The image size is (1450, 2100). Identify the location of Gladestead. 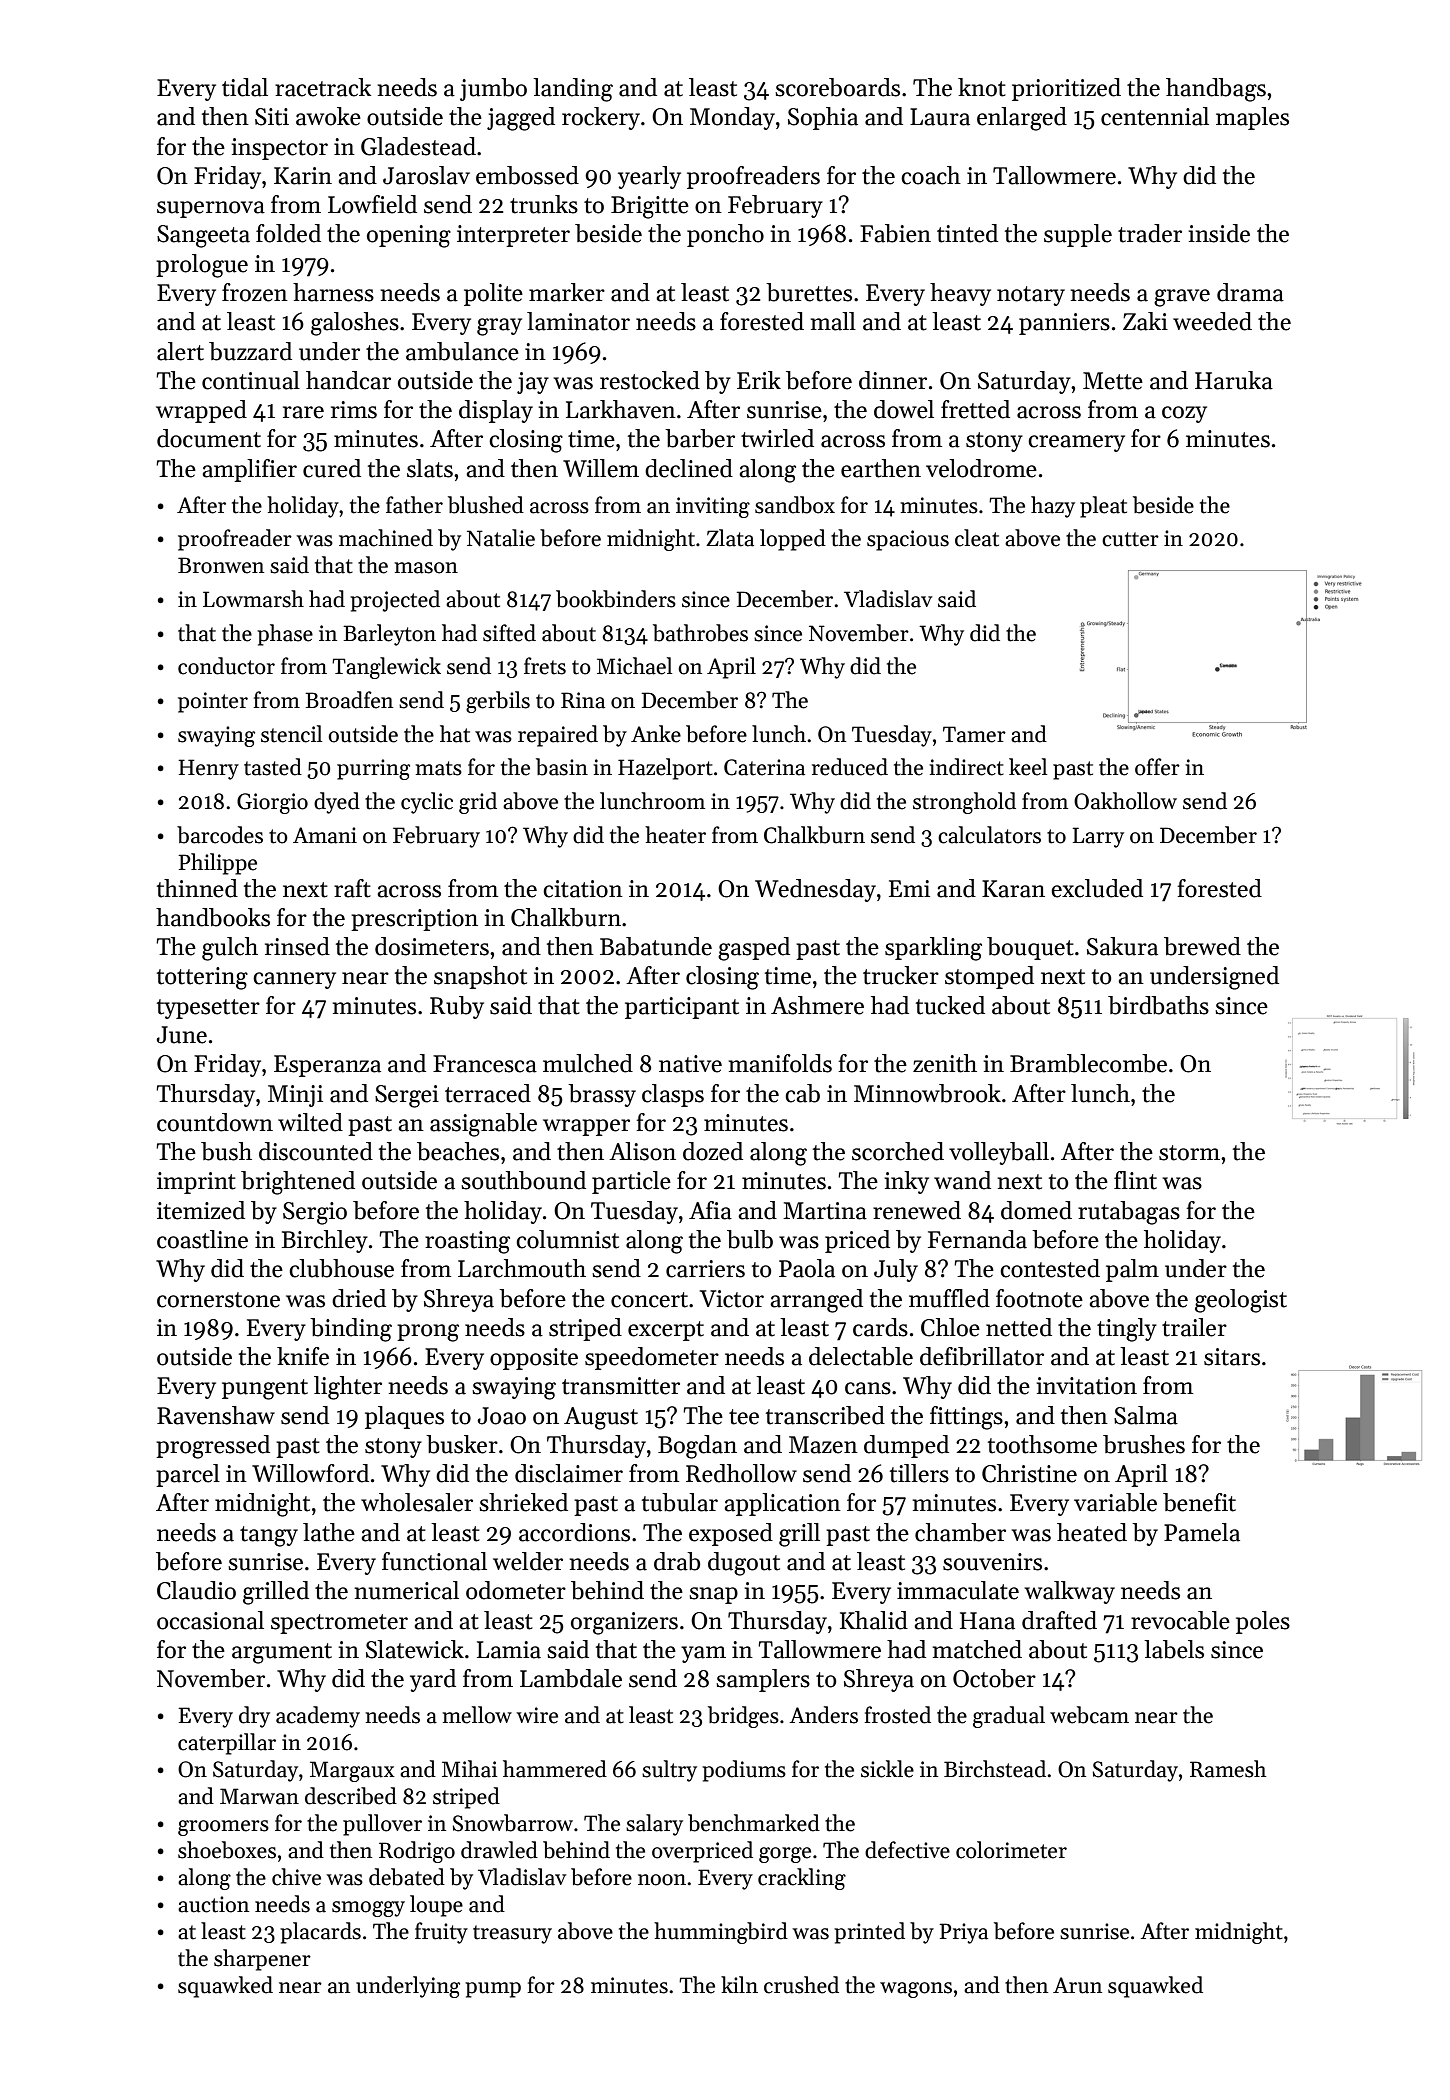
(418, 146).
